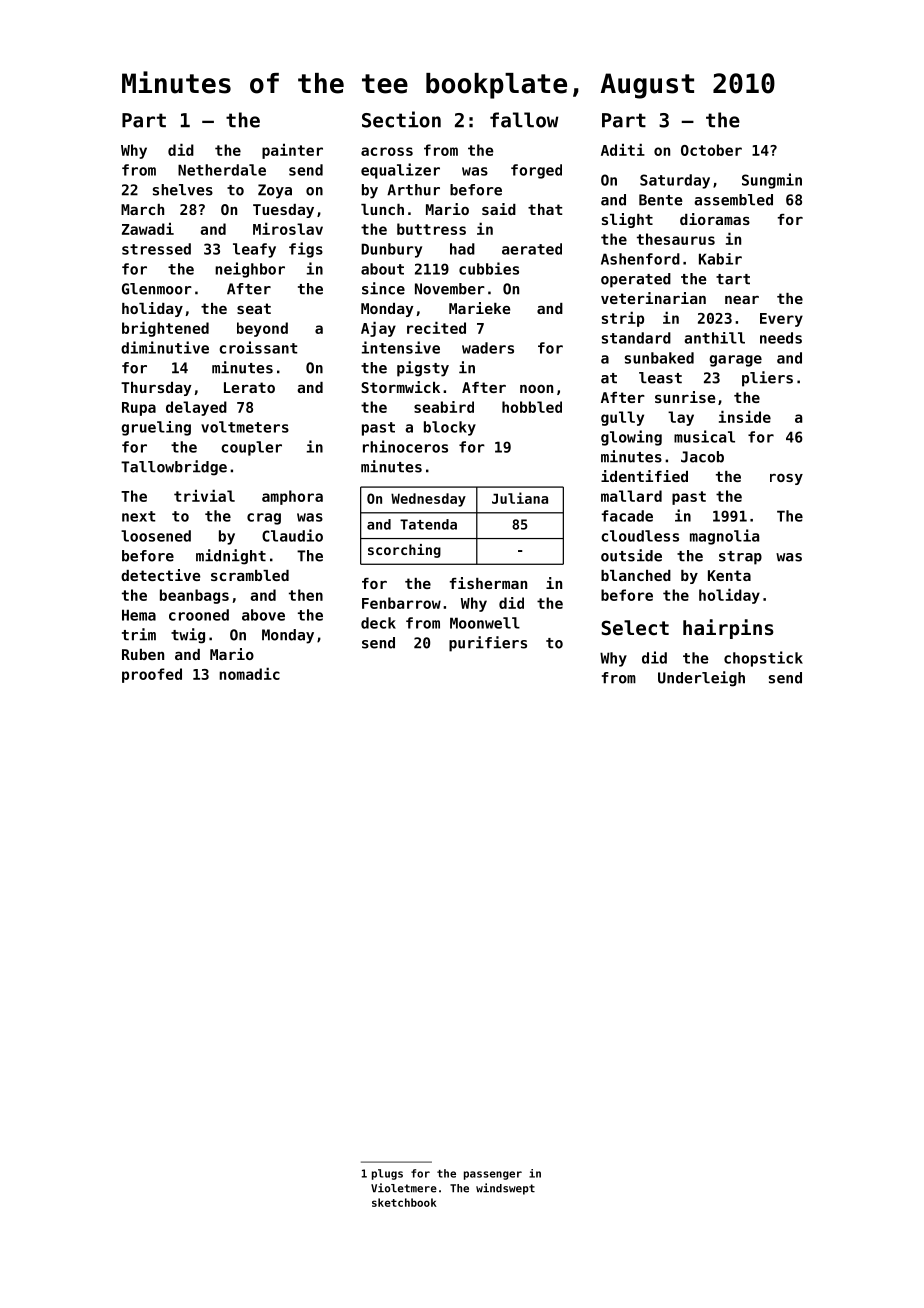 The height and width of the image is (1308, 924). I want to click on windswept, so click(505, 1189).
